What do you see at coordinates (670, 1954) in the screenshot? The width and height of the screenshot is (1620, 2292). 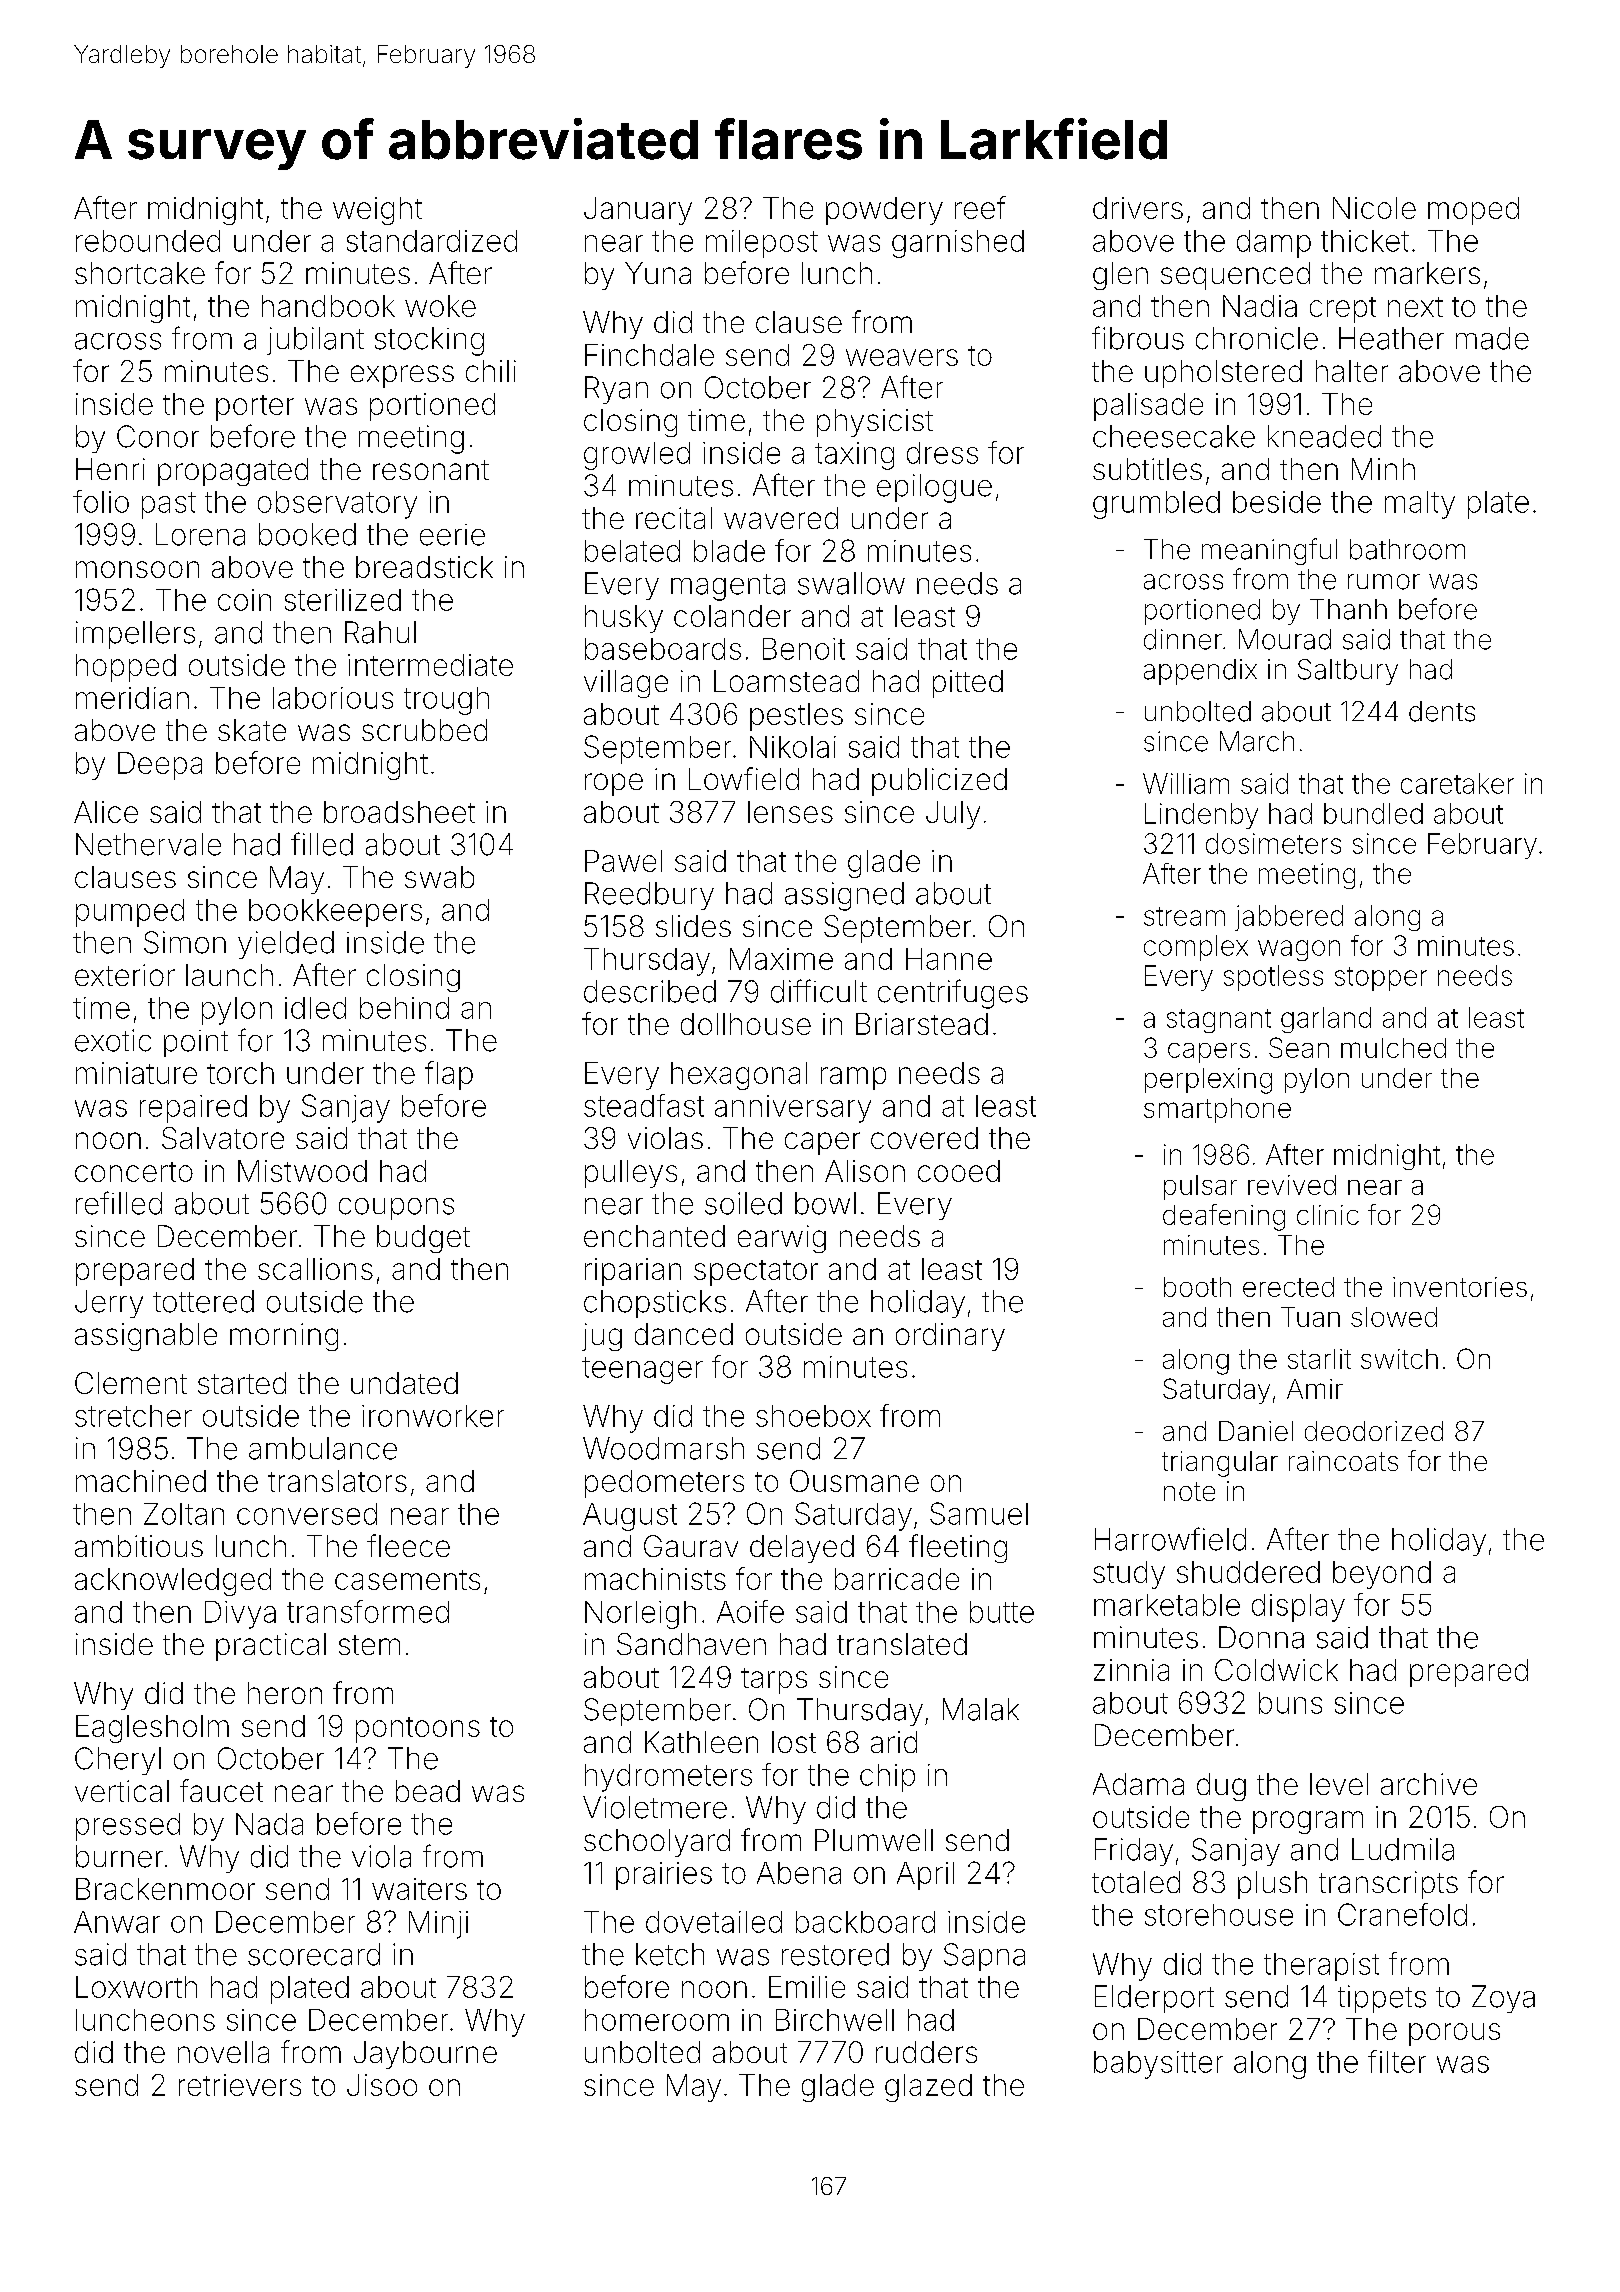 I see `ketch` at bounding box center [670, 1954].
